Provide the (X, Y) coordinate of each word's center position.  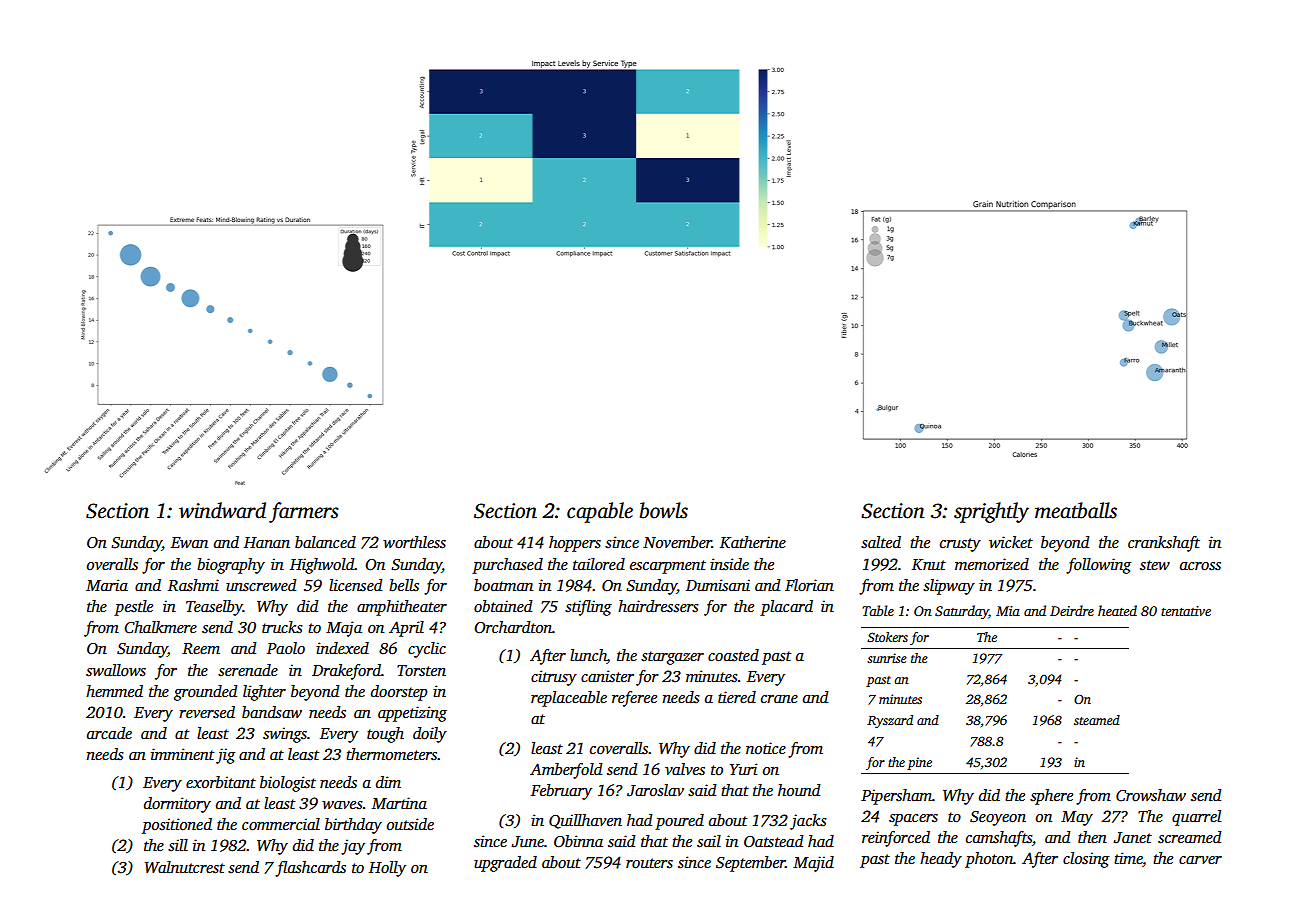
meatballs (1076, 510)
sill (178, 845)
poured (679, 822)
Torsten (421, 671)
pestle (133, 608)
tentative (1186, 611)
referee (634, 699)
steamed (1097, 720)
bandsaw (272, 712)
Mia (1008, 611)
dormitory (177, 805)
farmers (304, 512)
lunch (588, 655)
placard (786, 608)
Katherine (753, 542)
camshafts (999, 839)
